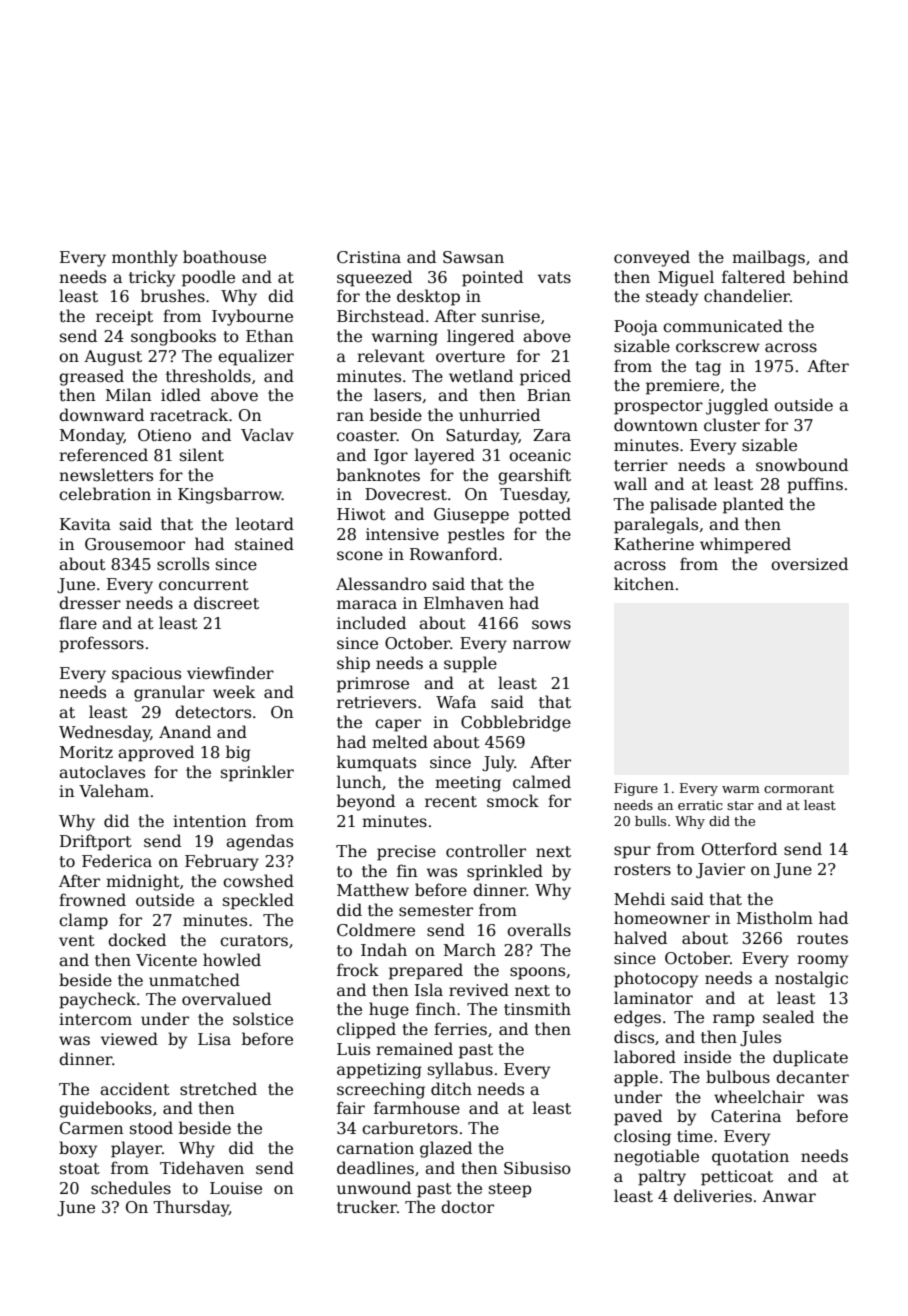 This document has width=908, height=1316. Describe the element at coordinates (230, 495) in the document. I see `Kingsbarrow` at that location.
